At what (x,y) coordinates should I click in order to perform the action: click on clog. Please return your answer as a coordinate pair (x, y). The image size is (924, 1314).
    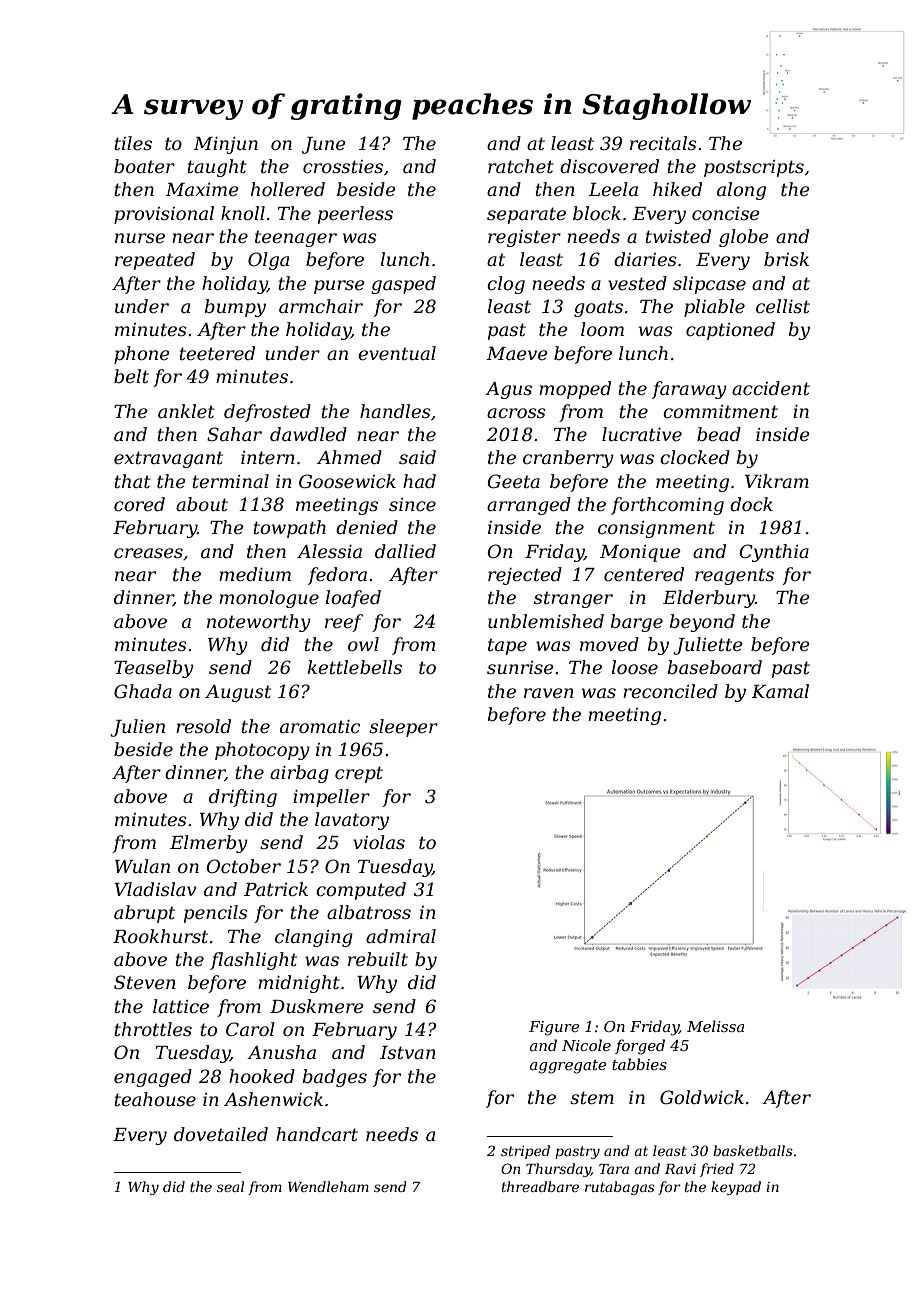
    Looking at the image, I should click on (506, 285).
